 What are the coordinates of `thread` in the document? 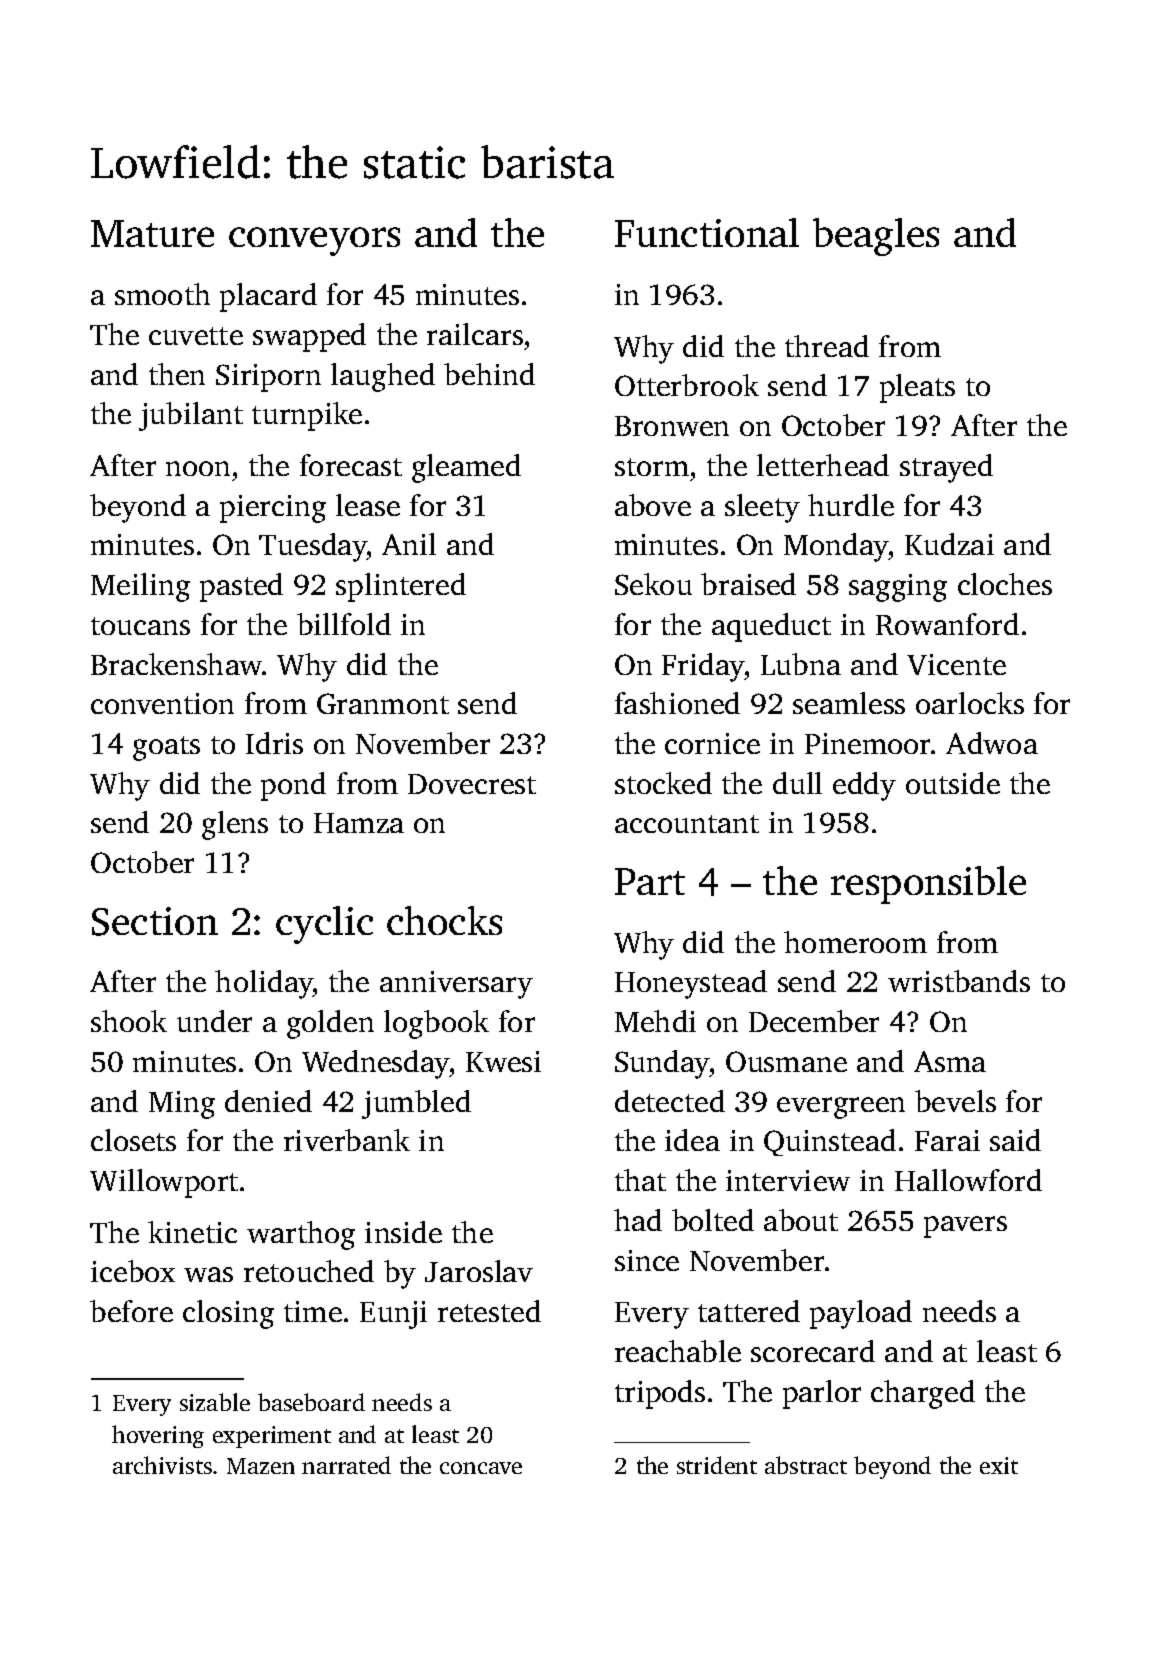 It's located at (827, 346).
